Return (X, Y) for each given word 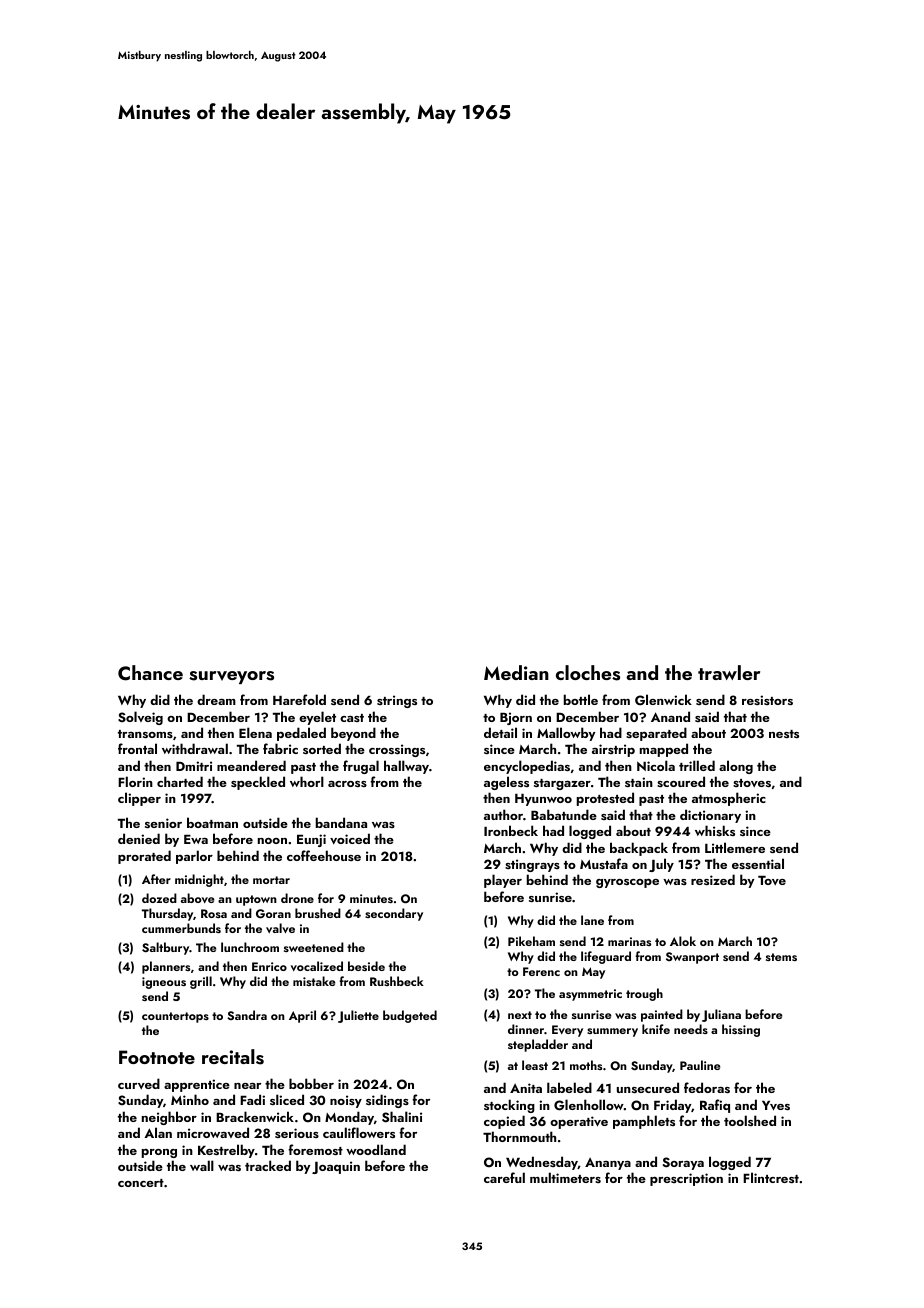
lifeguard (606, 957)
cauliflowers (359, 1132)
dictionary (710, 816)
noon (272, 841)
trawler (729, 672)
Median (516, 672)
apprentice (197, 1085)
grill (201, 982)
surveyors (231, 677)
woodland (376, 1149)
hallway (406, 767)
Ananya (608, 1164)
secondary (394, 914)
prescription (686, 1179)
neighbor (169, 1118)
